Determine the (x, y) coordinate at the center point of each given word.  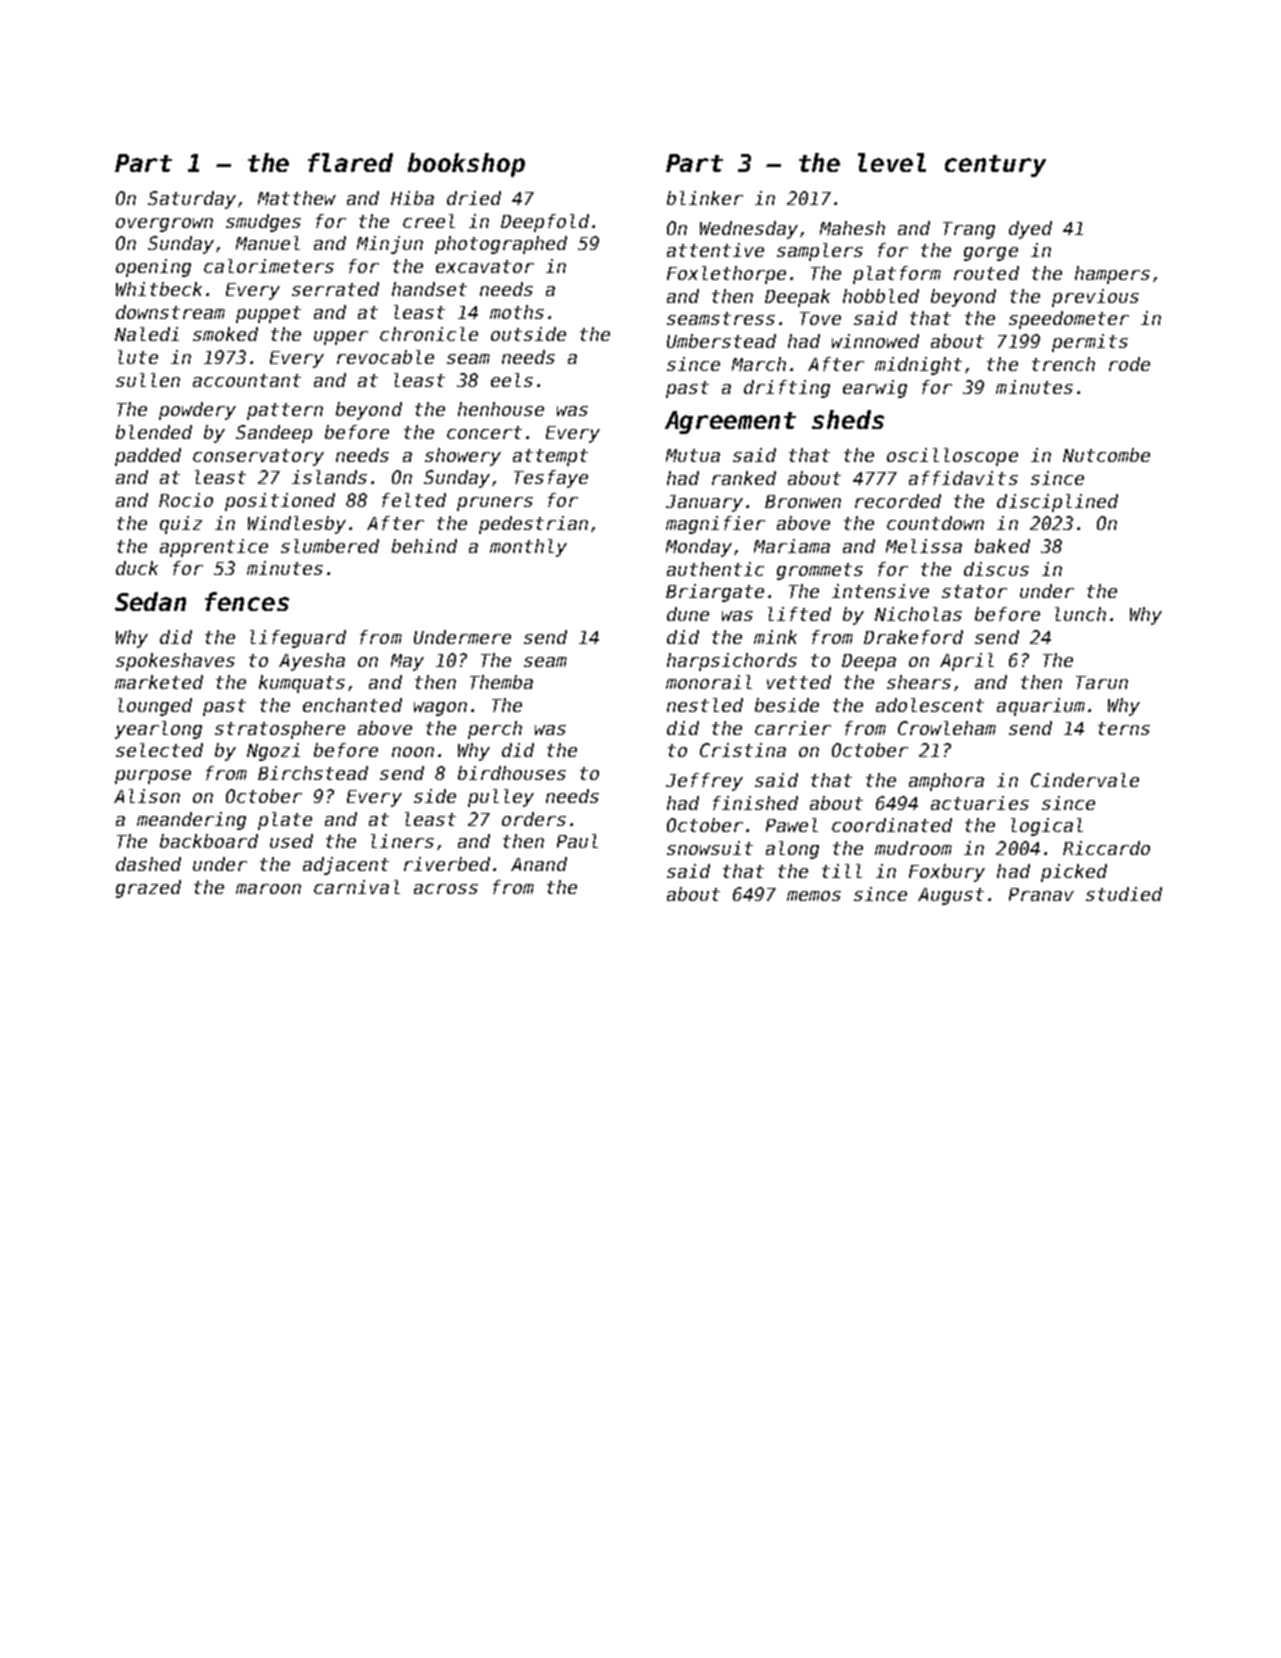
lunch (1080, 614)
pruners (495, 504)
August (951, 896)
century (995, 166)
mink (775, 637)
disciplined (1057, 503)
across (446, 889)
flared (350, 162)
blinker (705, 198)
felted (414, 500)
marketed (159, 682)
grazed (148, 889)
